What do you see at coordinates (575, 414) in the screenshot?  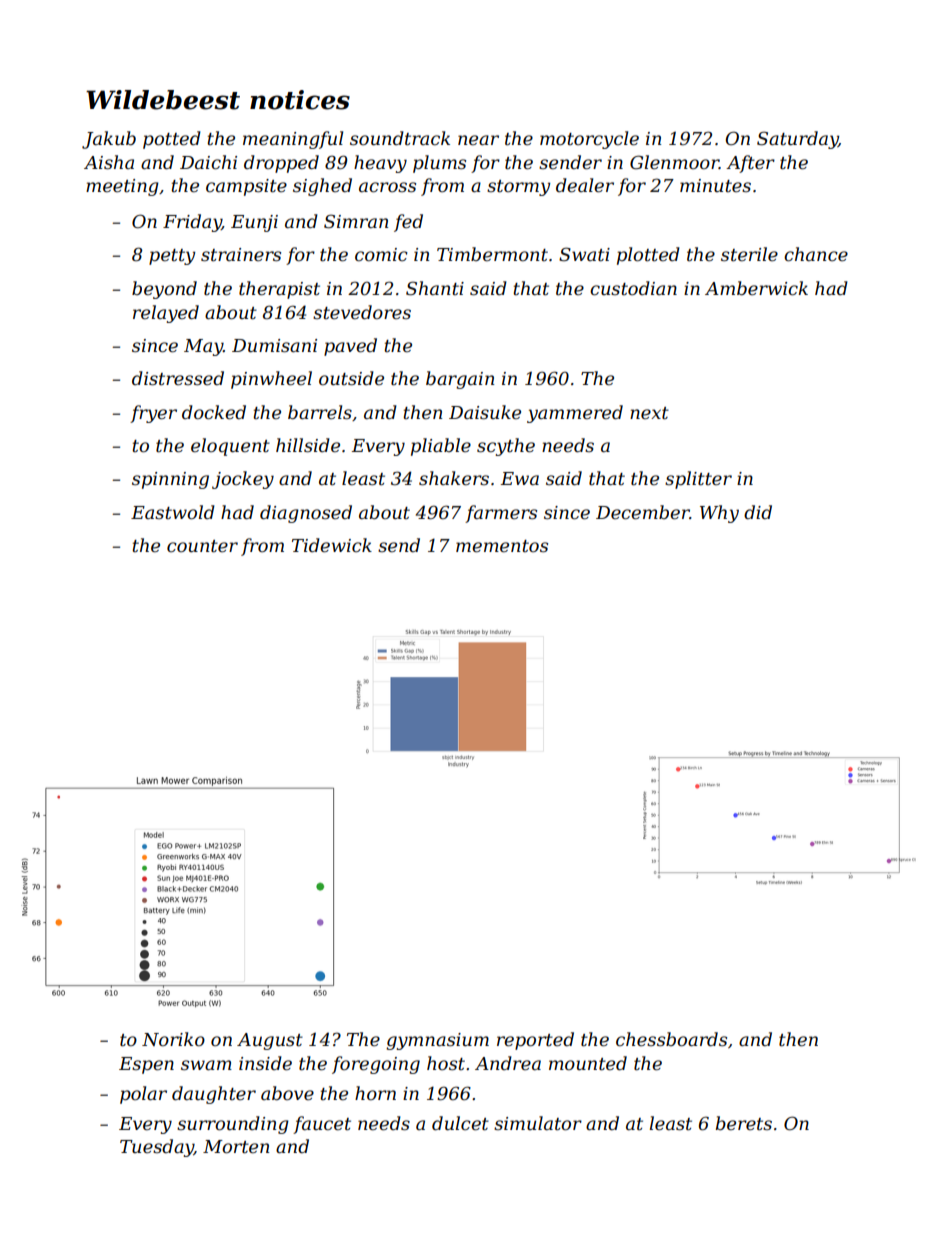 I see `yammered` at bounding box center [575, 414].
